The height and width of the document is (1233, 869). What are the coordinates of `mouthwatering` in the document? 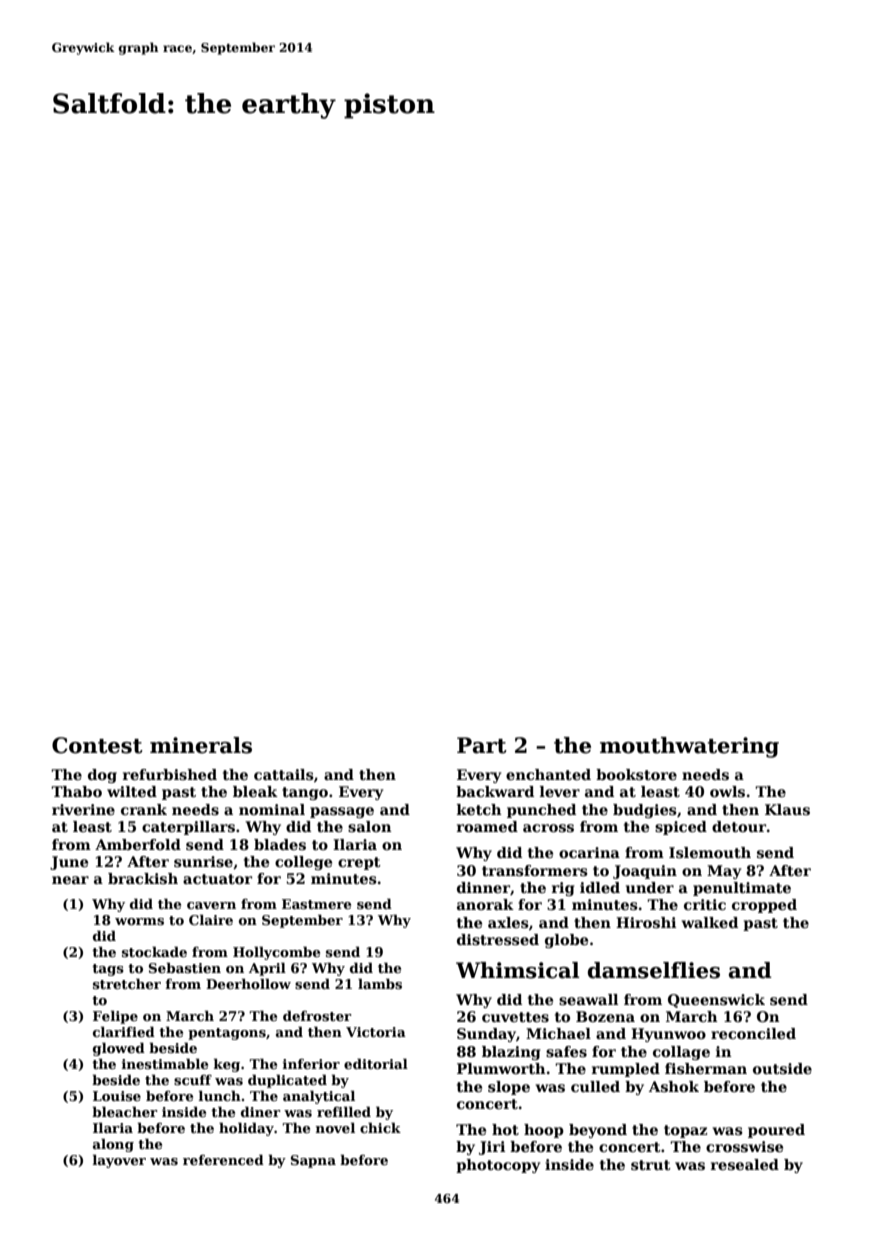 It's located at (689, 747).
